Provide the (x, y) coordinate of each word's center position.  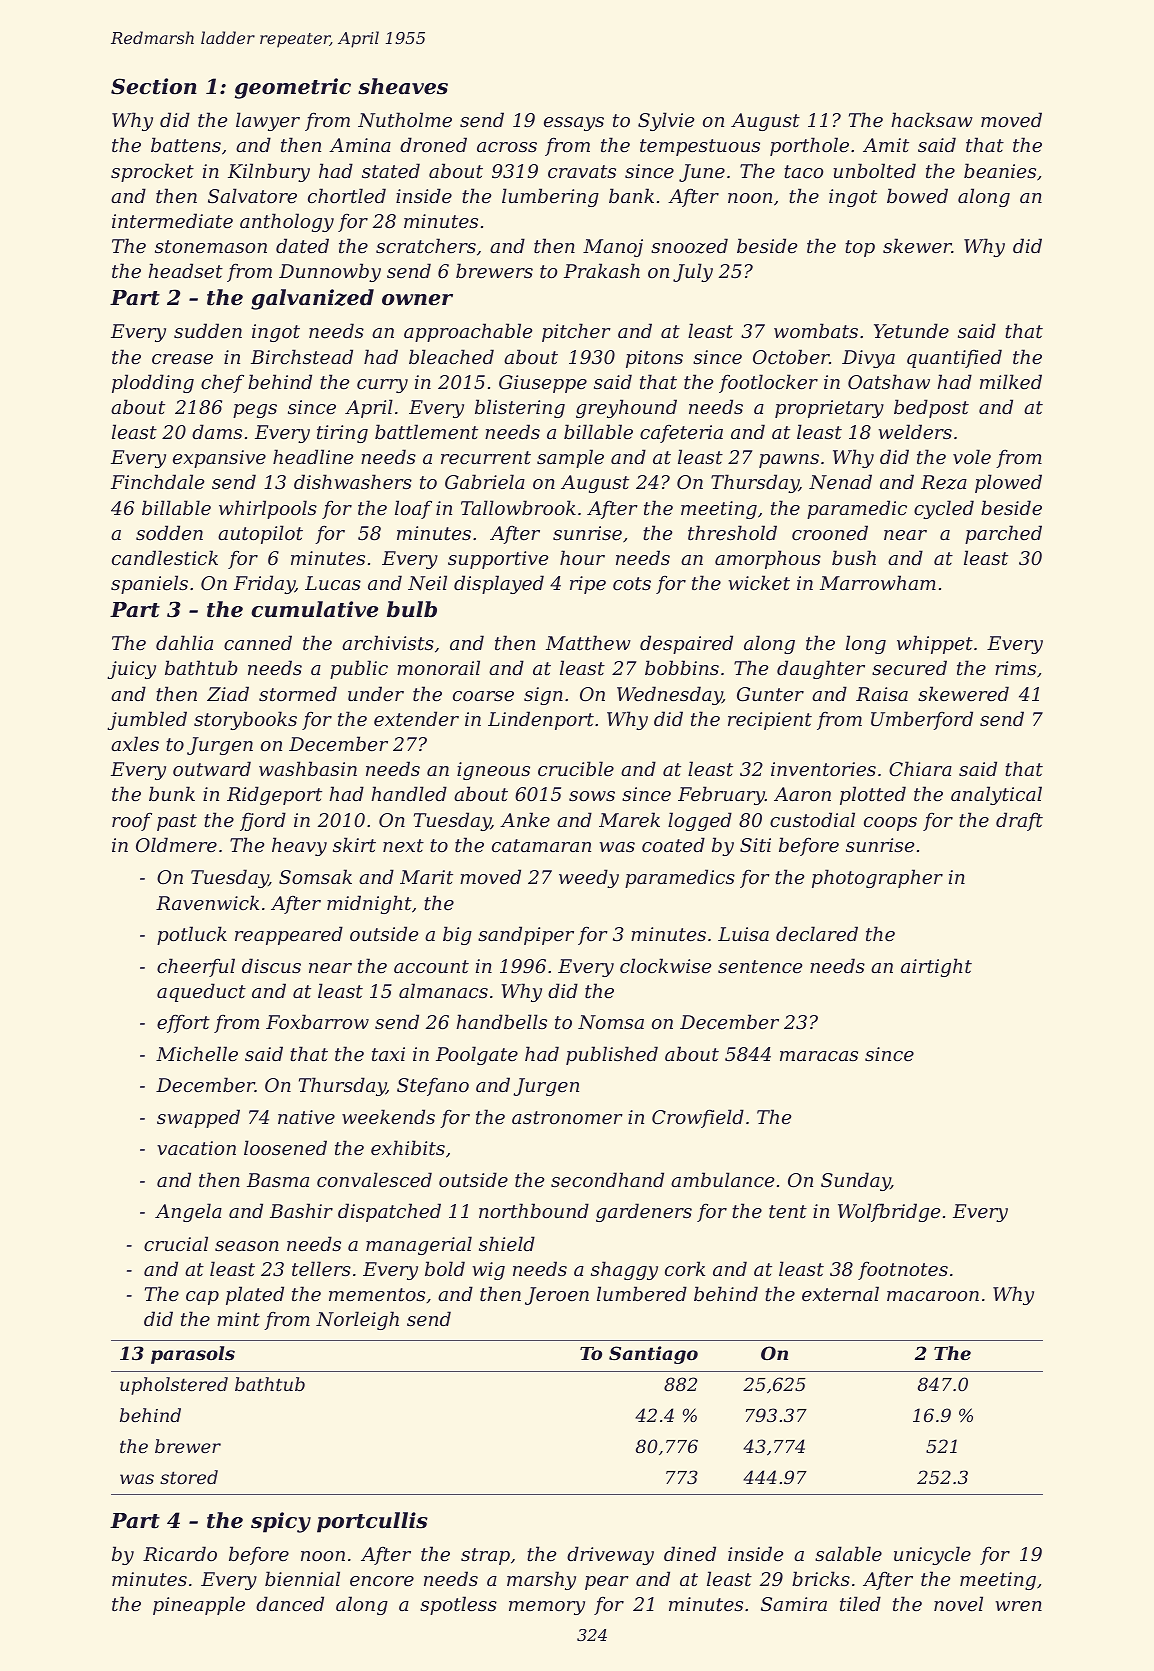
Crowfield (698, 1118)
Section (154, 86)
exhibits (408, 1147)
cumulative (314, 609)
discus (271, 965)
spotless (458, 1605)
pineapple (199, 1605)
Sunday (856, 1181)
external (840, 1293)
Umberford (922, 720)
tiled (860, 1603)
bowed (917, 195)
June (702, 173)
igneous (493, 771)
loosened (285, 1147)
